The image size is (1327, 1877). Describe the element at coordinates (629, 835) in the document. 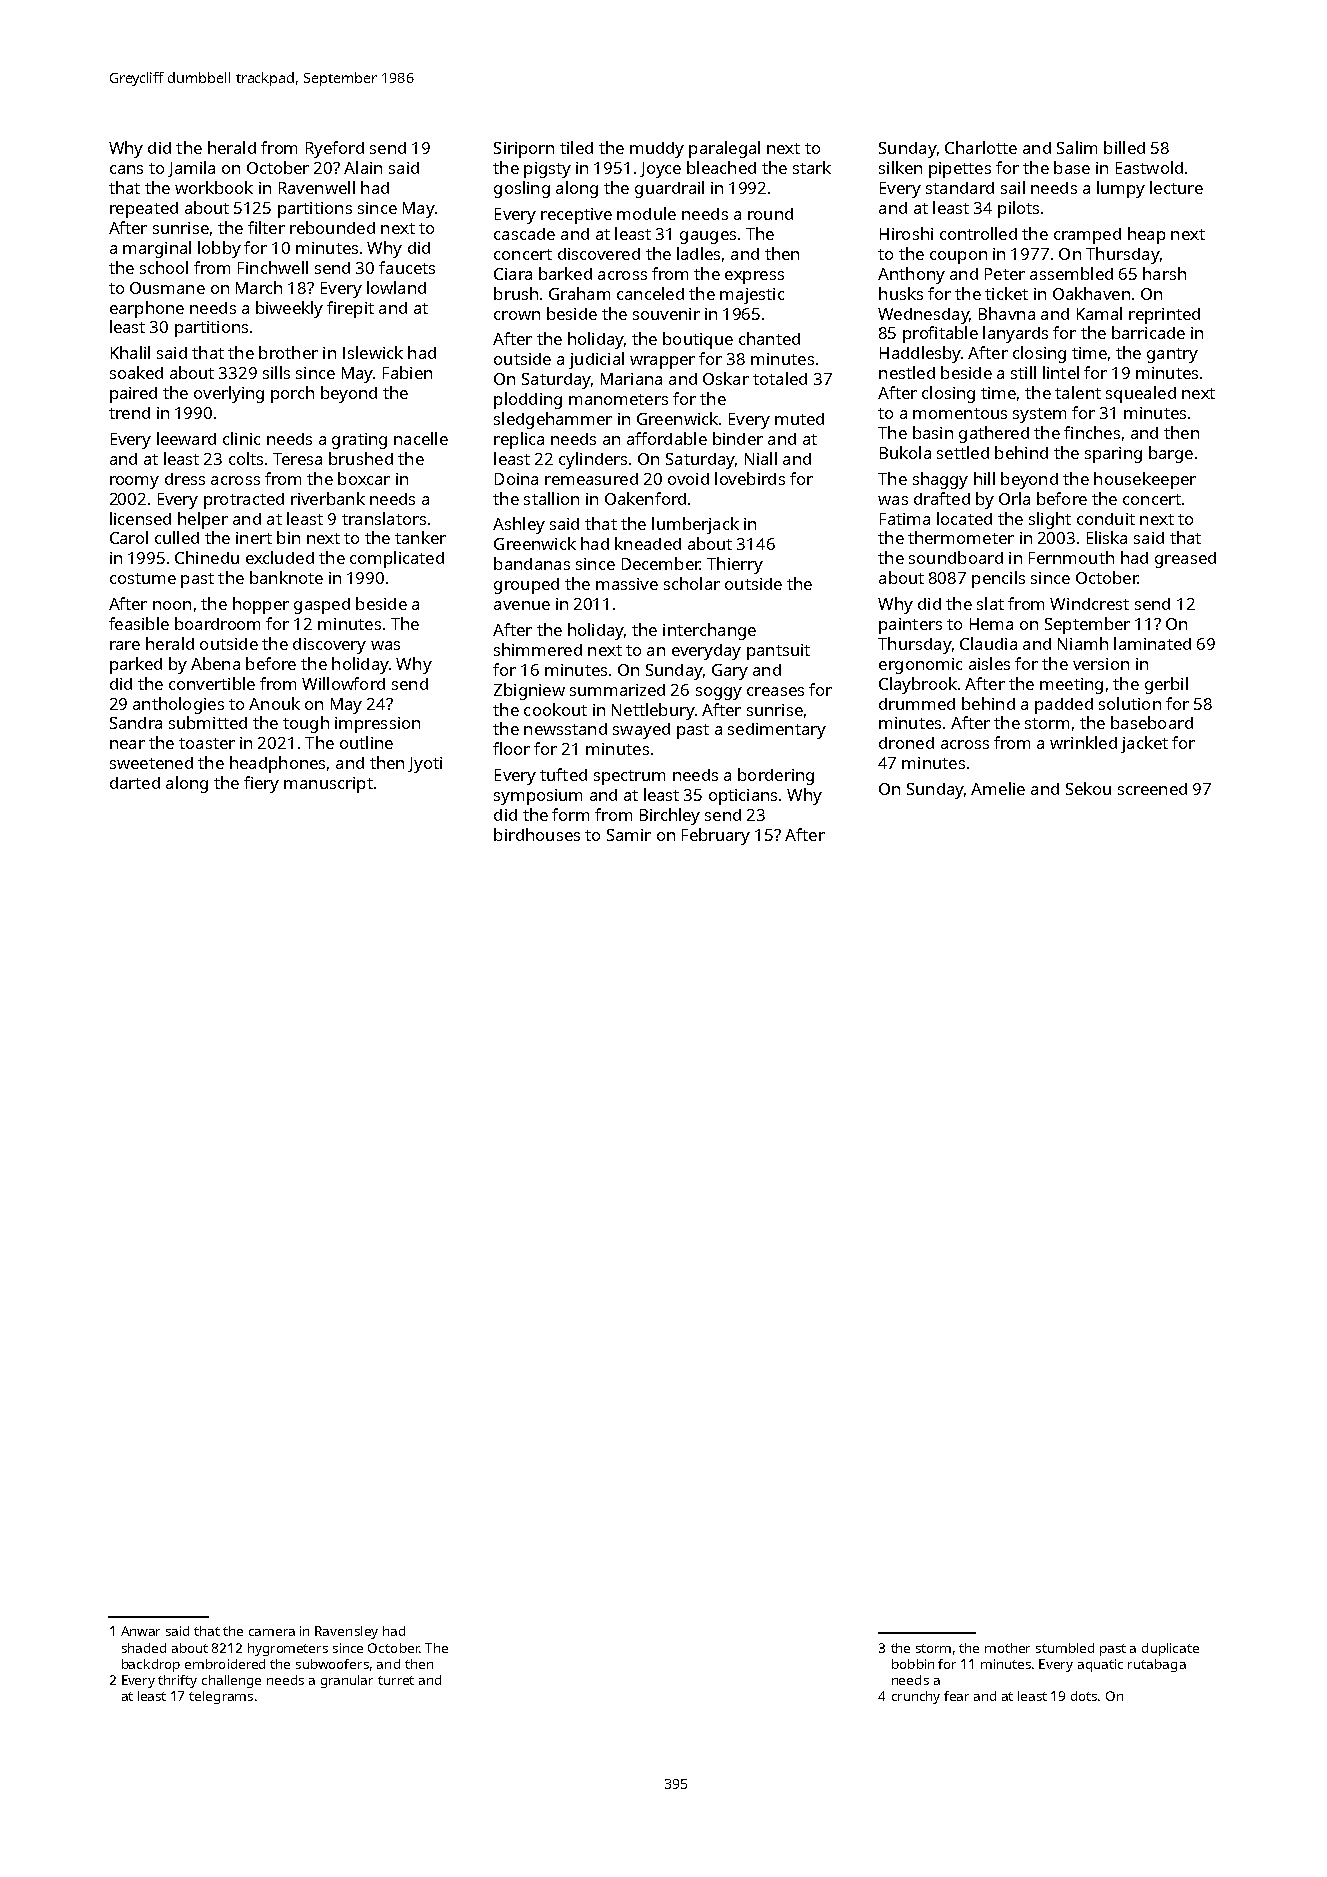

I see `Samir` at that location.
